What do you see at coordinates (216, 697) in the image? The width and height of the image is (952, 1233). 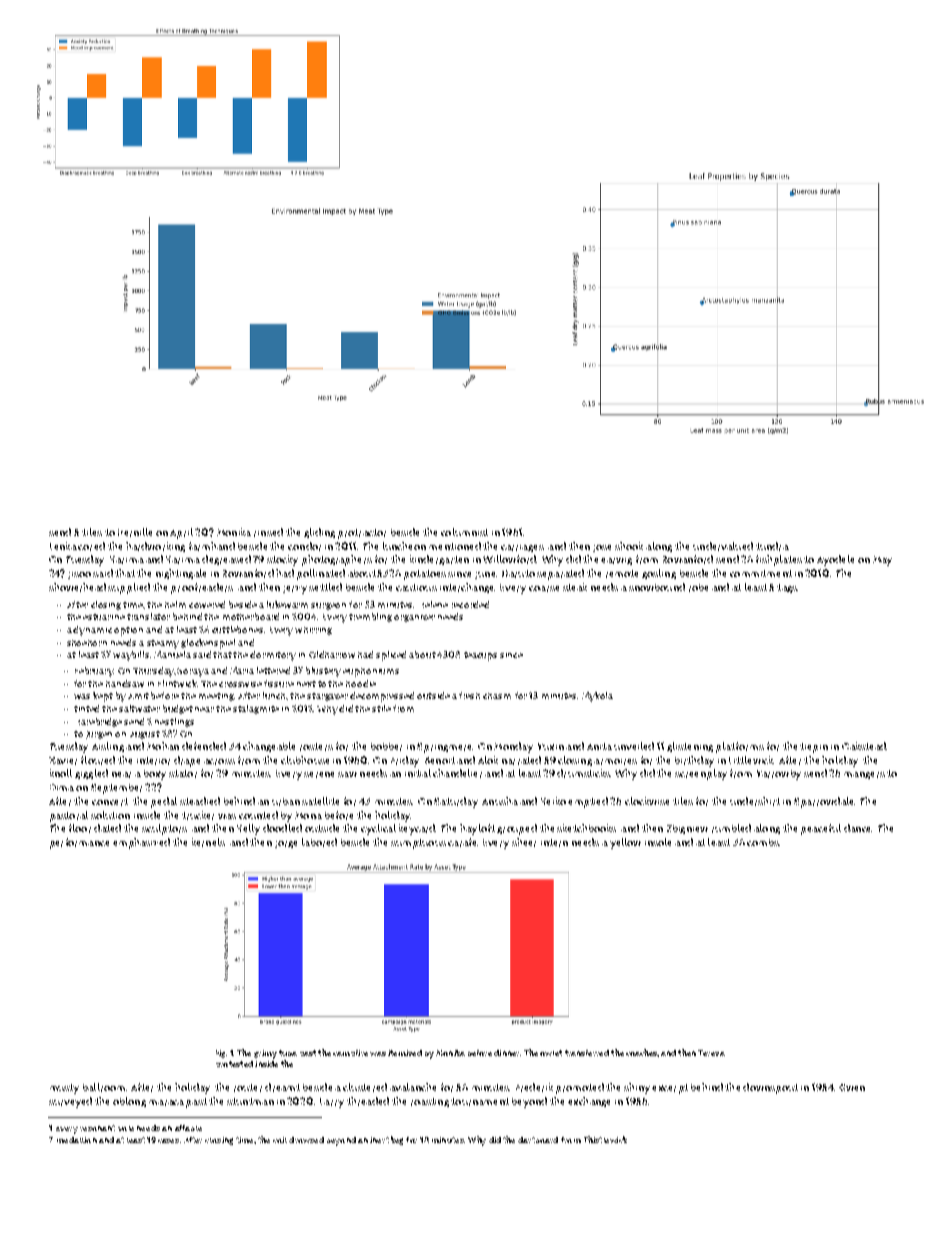 I see `meeting` at bounding box center [216, 697].
